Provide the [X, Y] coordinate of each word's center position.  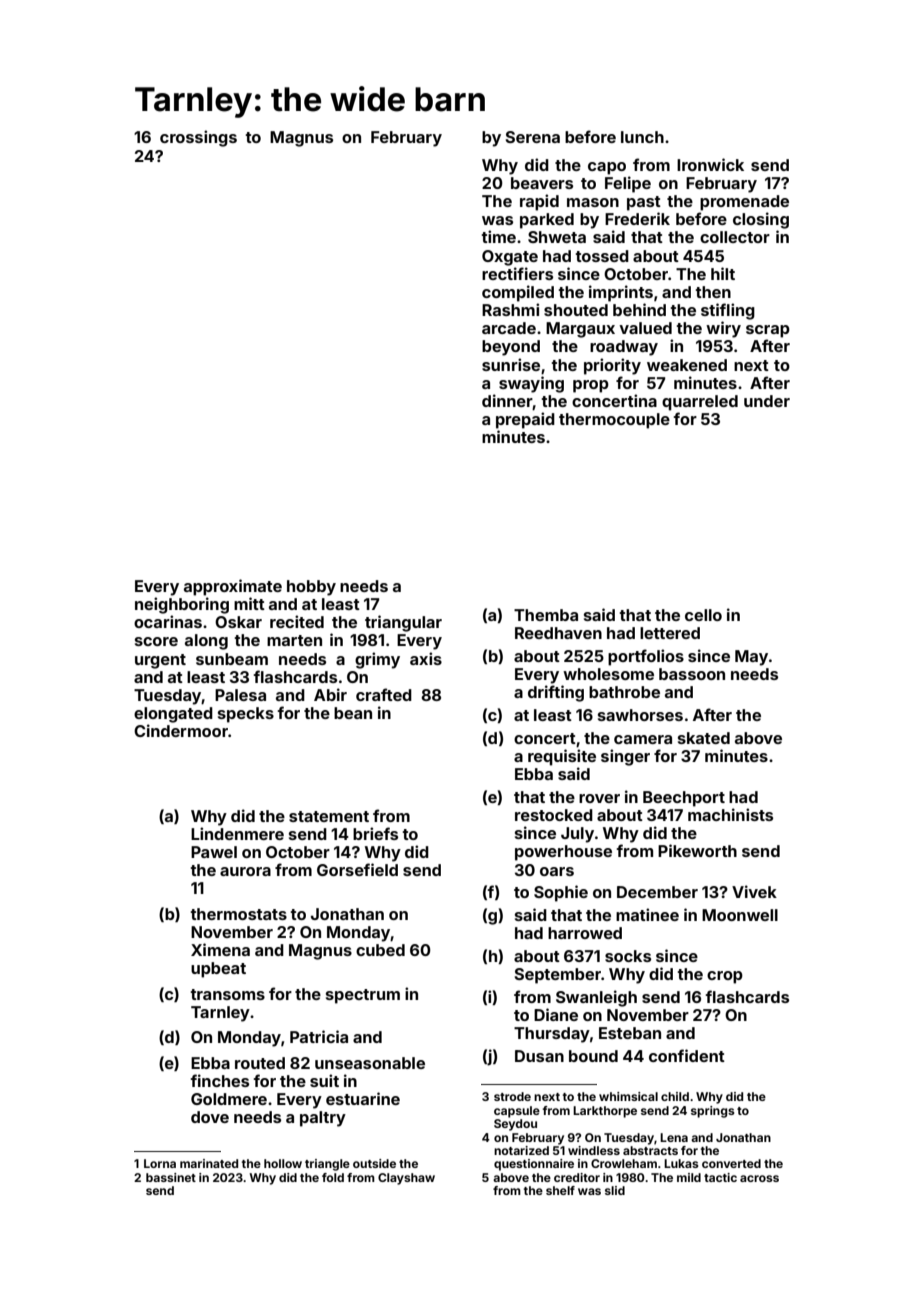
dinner [507, 402]
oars [557, 871]
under [767, 401]
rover [599, 798]
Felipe [628, 184]
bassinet [171, 1177]
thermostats [238, 914]
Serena [533, 137]
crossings [198, 138]
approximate [233, 587]
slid [615, 1190]
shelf [560, 1190]
